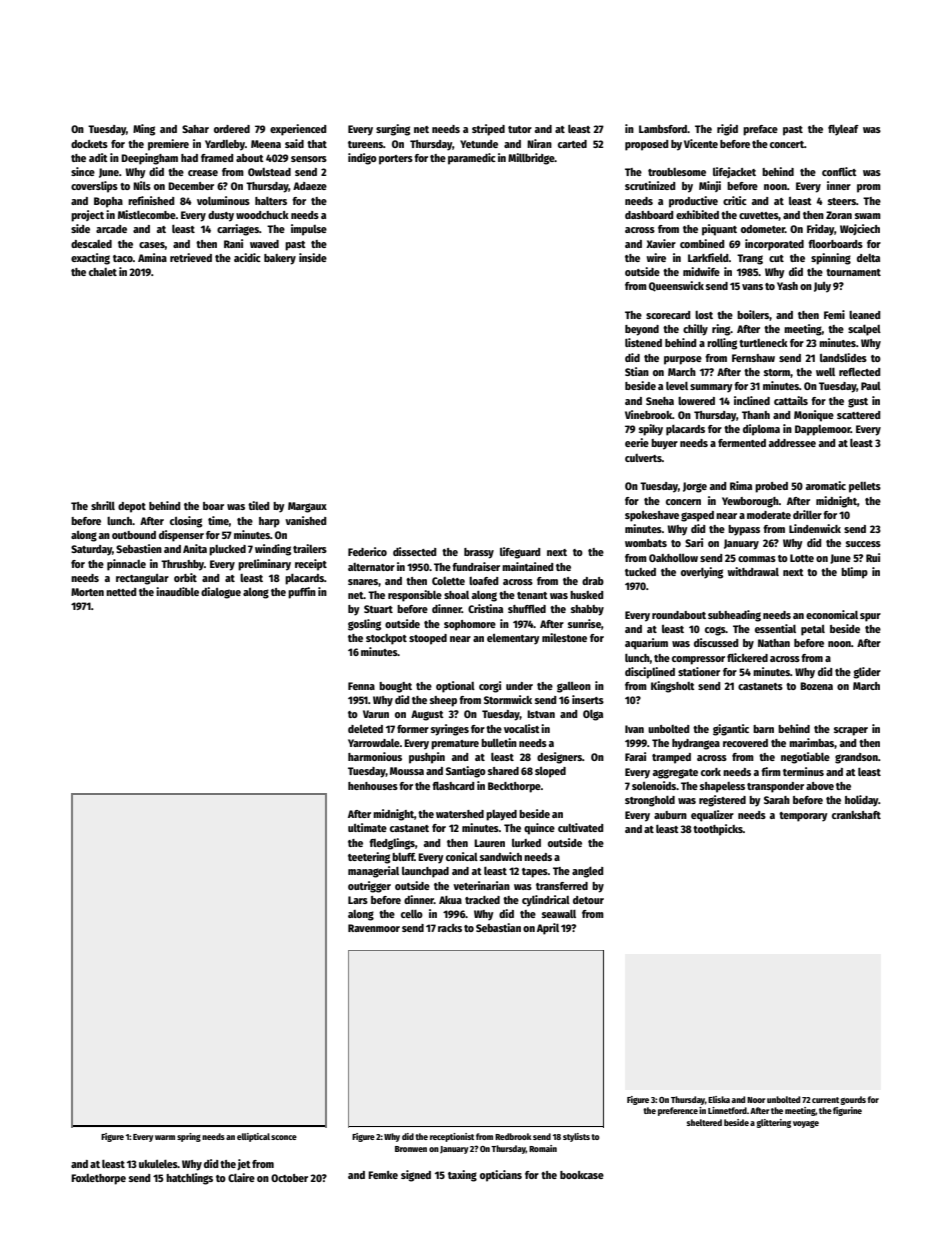 This screenshot has width=952, height=1233. I want to click on bakery, so click(280, 259).
